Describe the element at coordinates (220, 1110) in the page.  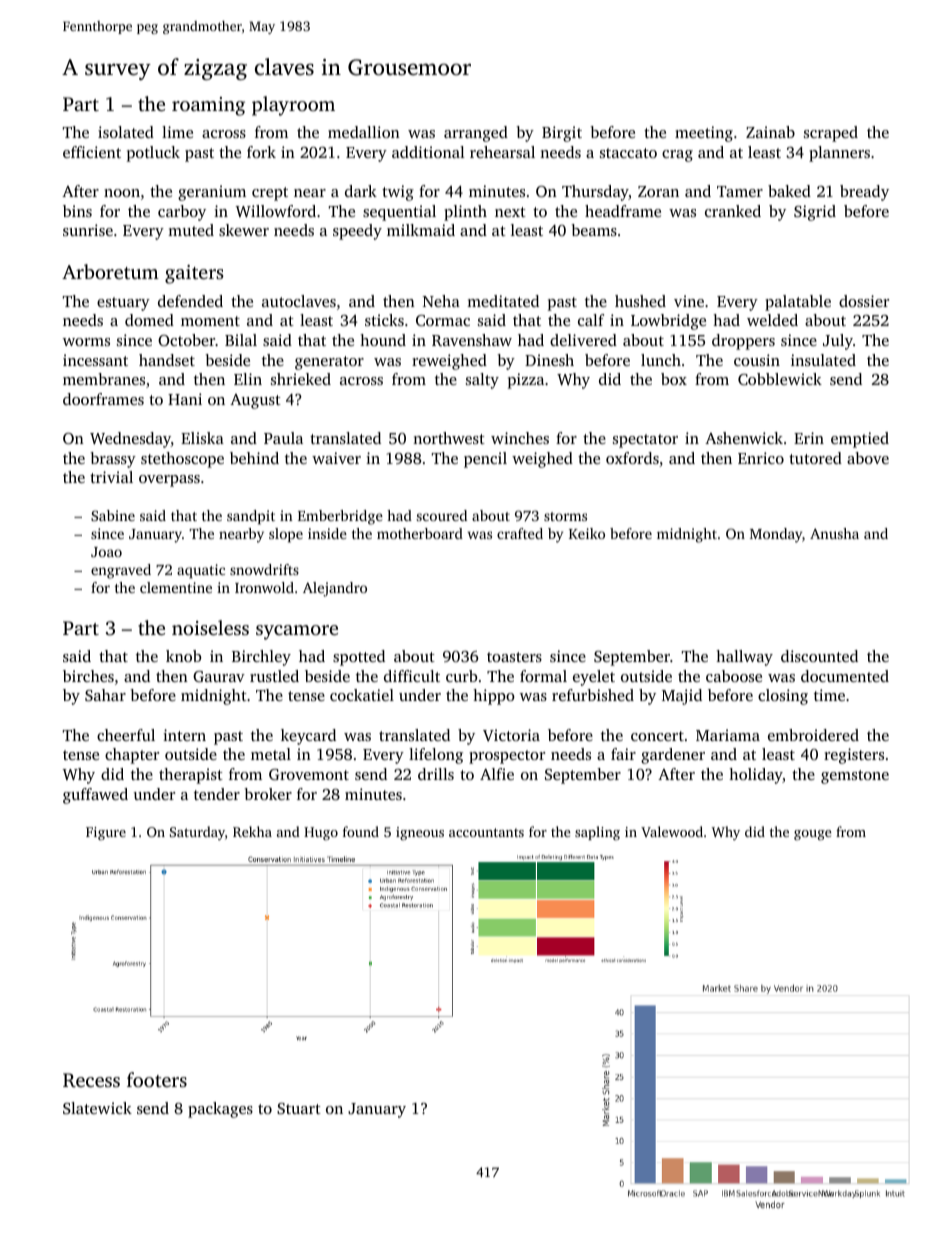
I see `packages` at that location.
